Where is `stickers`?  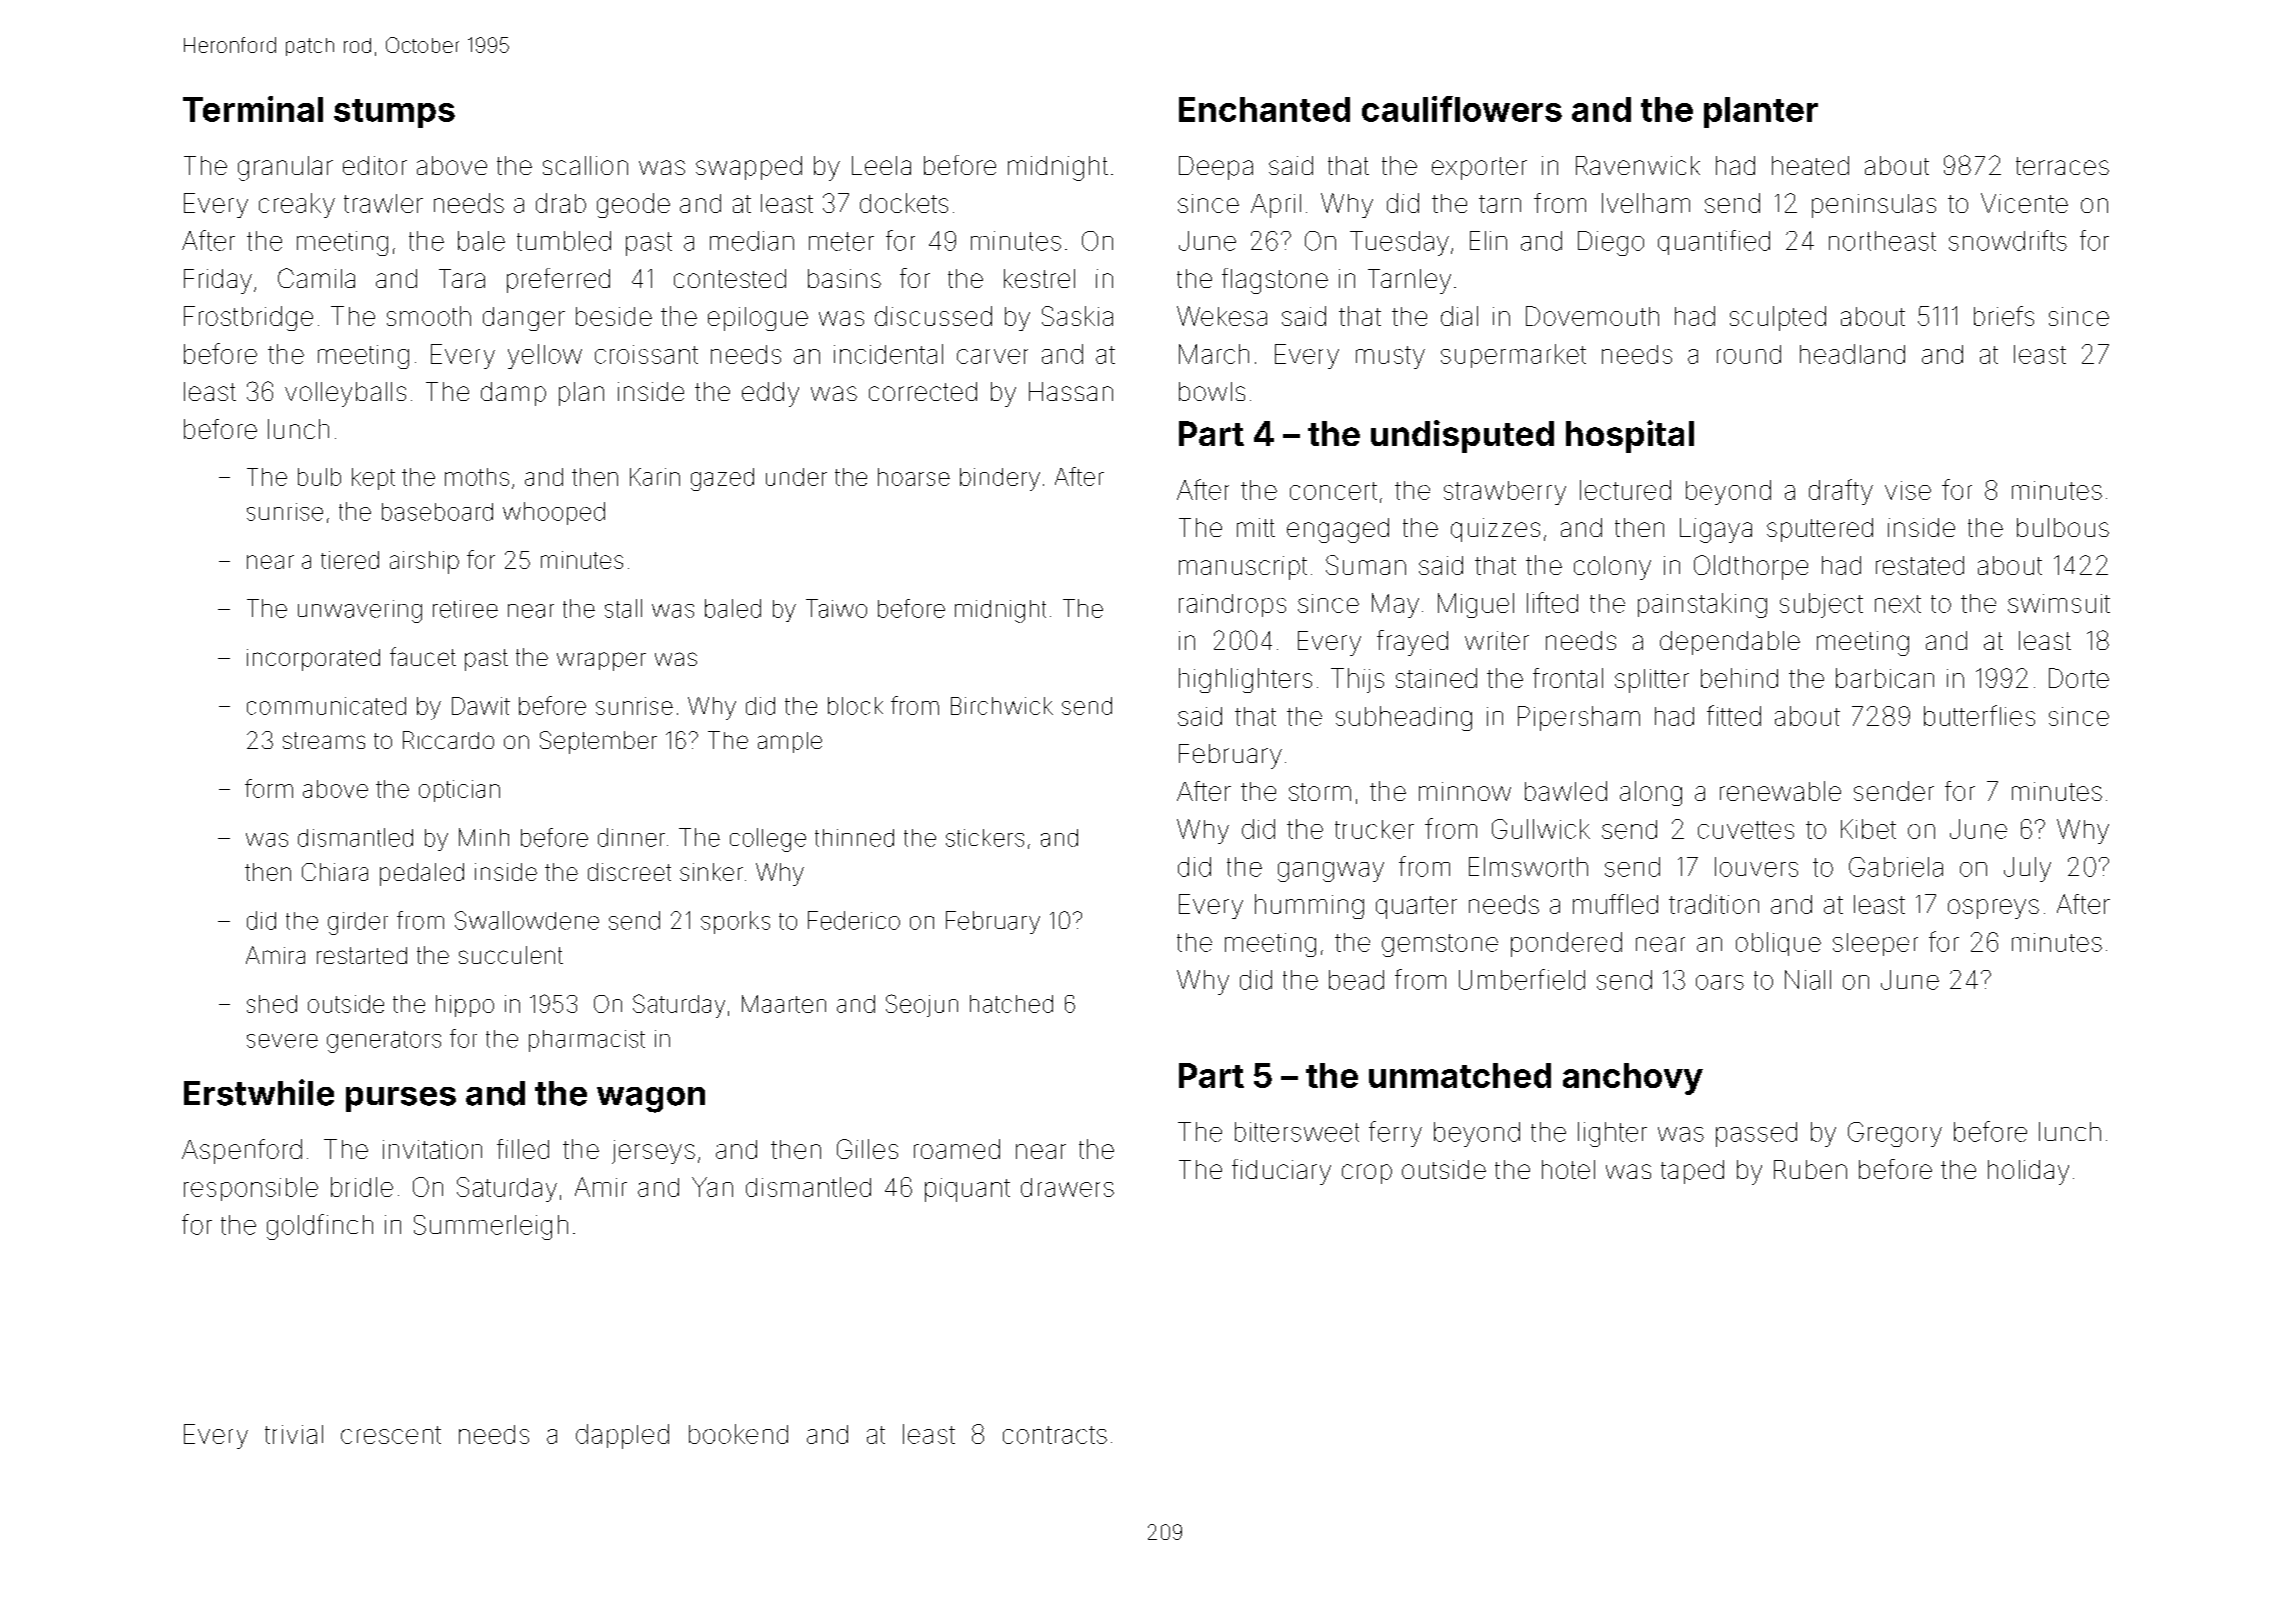 stickers is located at coordinates (985, 838).
